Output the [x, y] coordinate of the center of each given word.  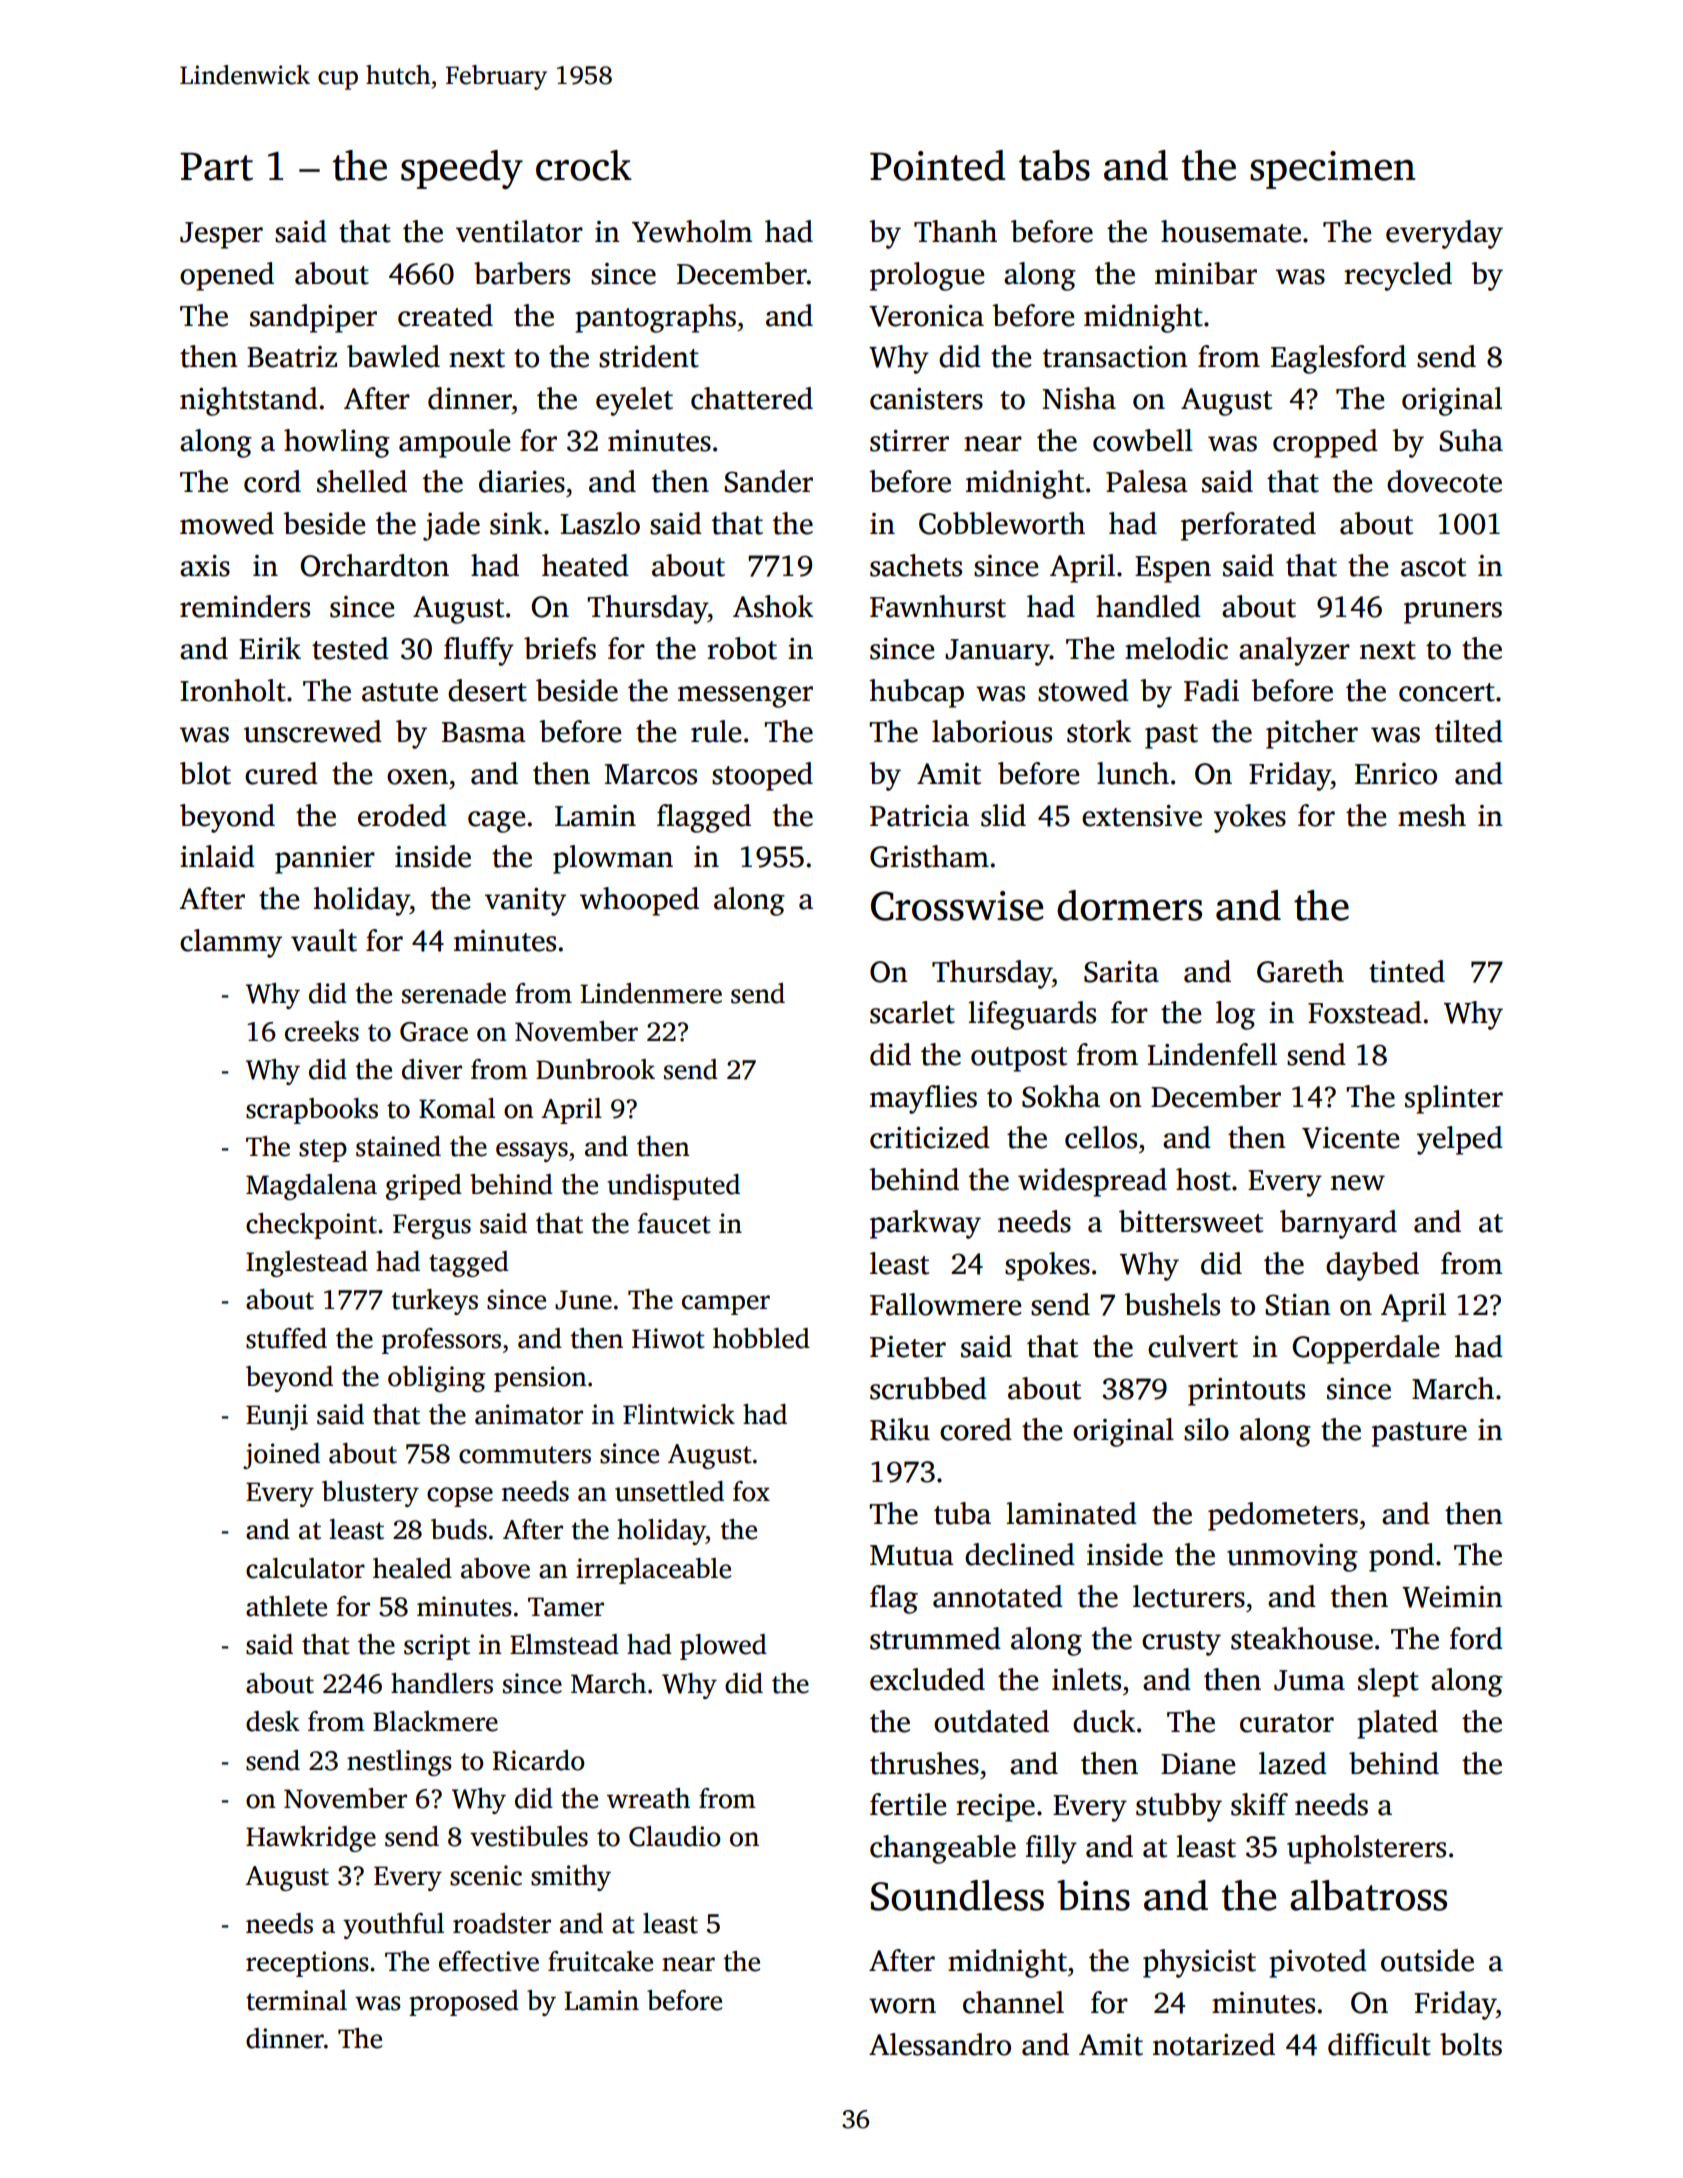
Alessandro [940, 2044]
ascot [1433, 567]
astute [400, 692]
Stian [1298, 1305]
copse [460, 1497]
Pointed [937, 165]
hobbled [761, 1338]
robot [742, 648]
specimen [1332, 170]
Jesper [221, 235]
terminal [296, 2000]
